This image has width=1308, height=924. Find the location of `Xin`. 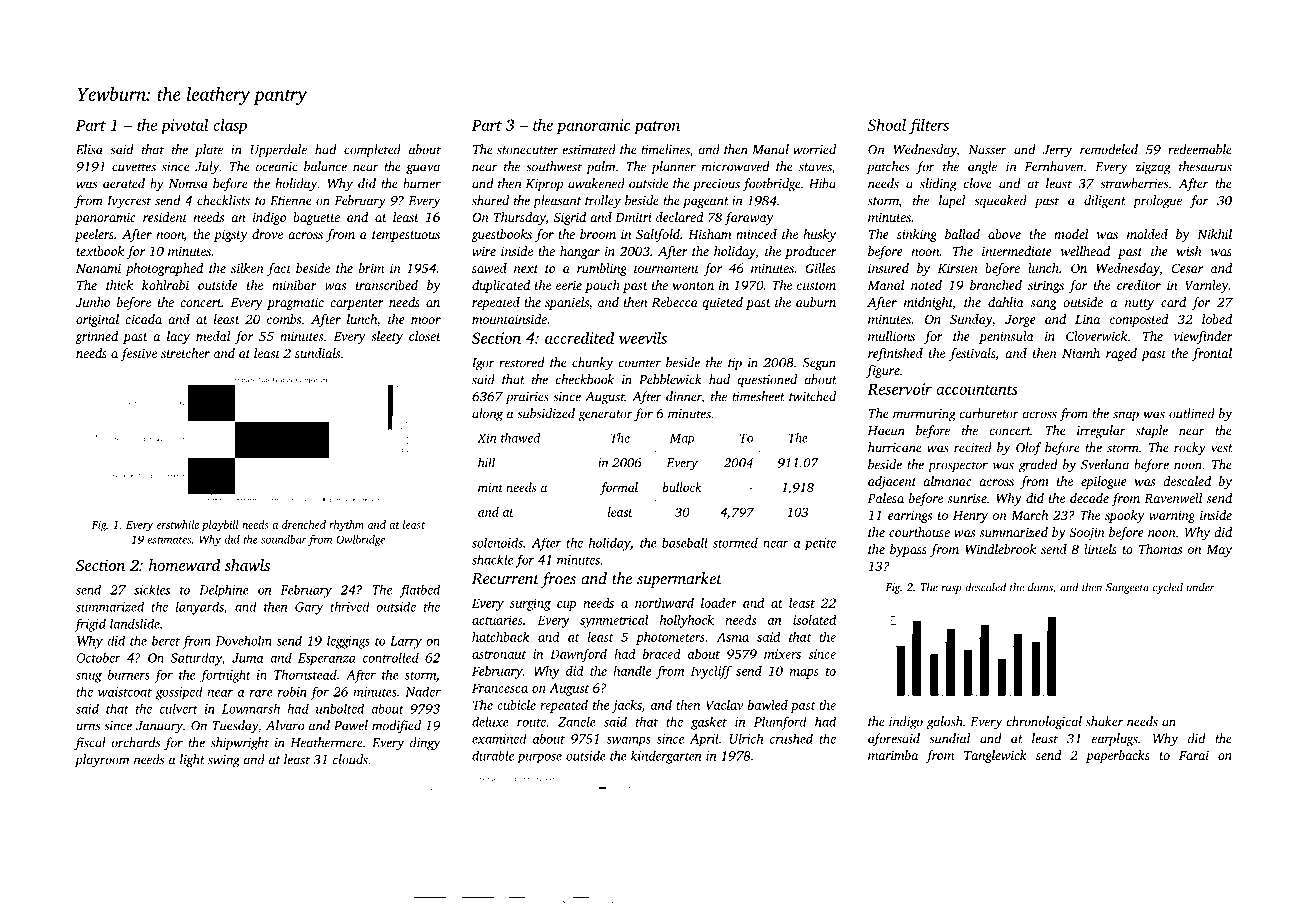

Xin is located at coordinates (486, 438).
